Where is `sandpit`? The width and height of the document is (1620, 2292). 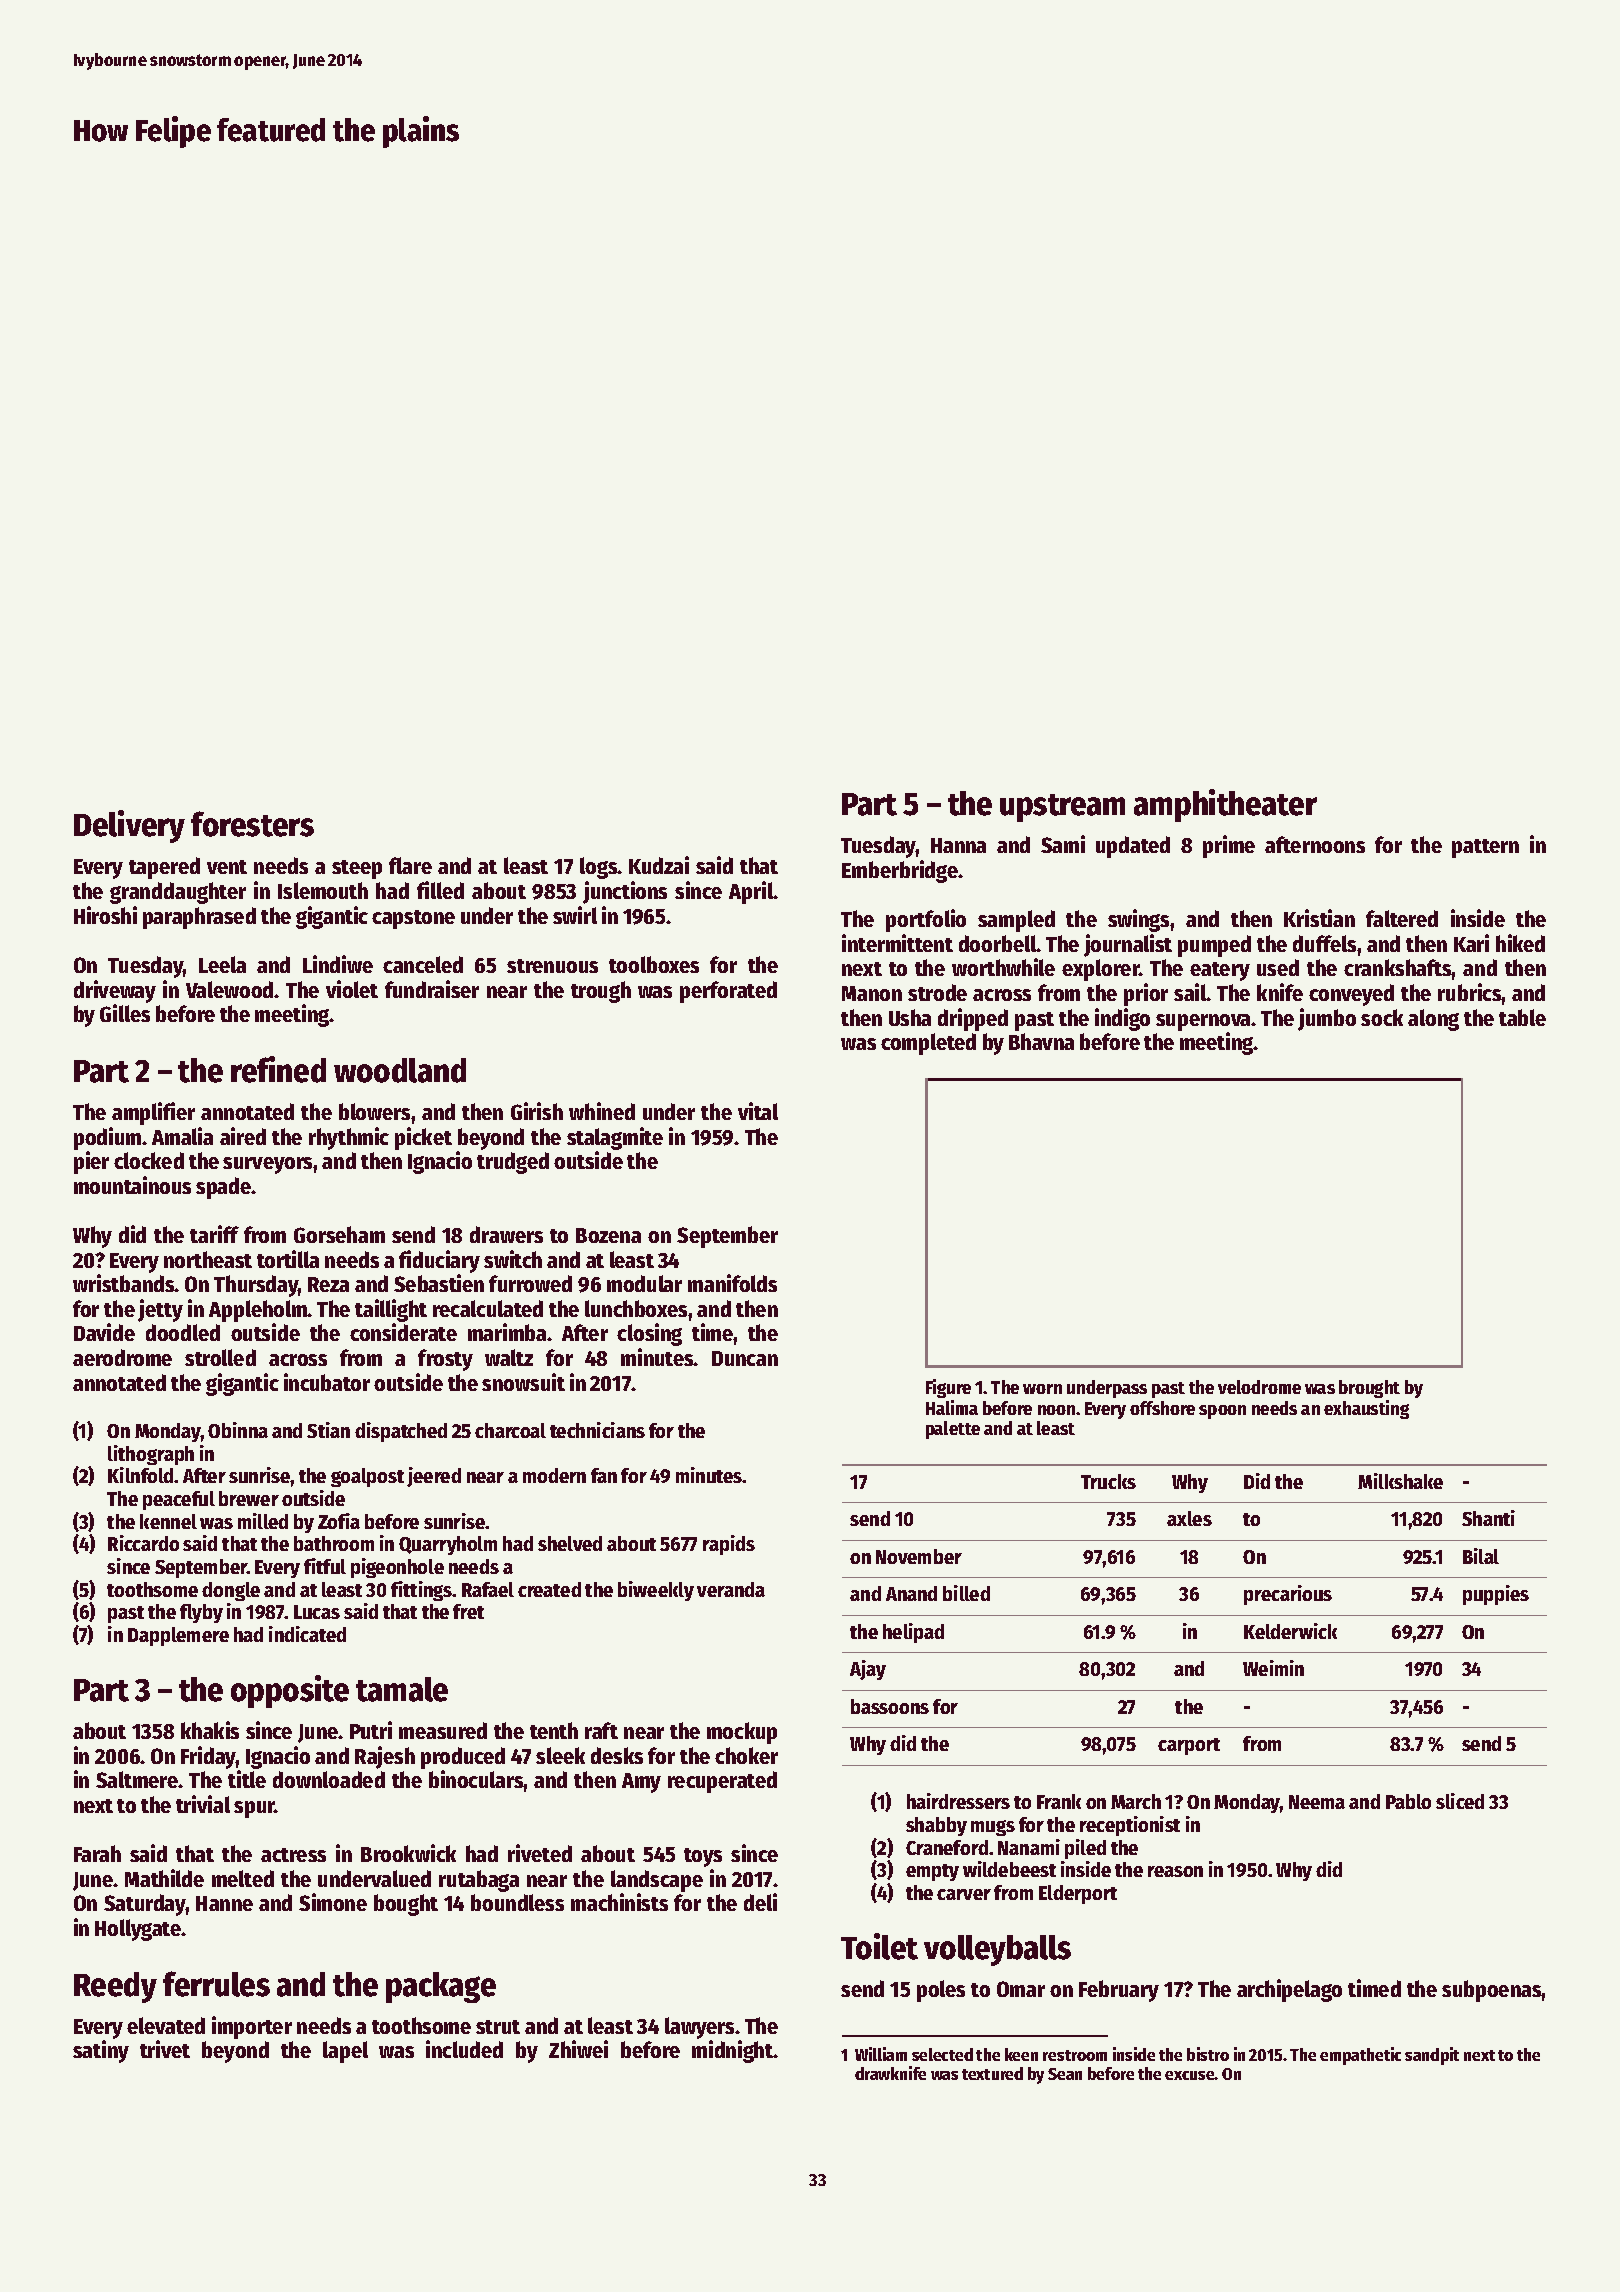 sandpit is located at coordinates (1432, 2056).
